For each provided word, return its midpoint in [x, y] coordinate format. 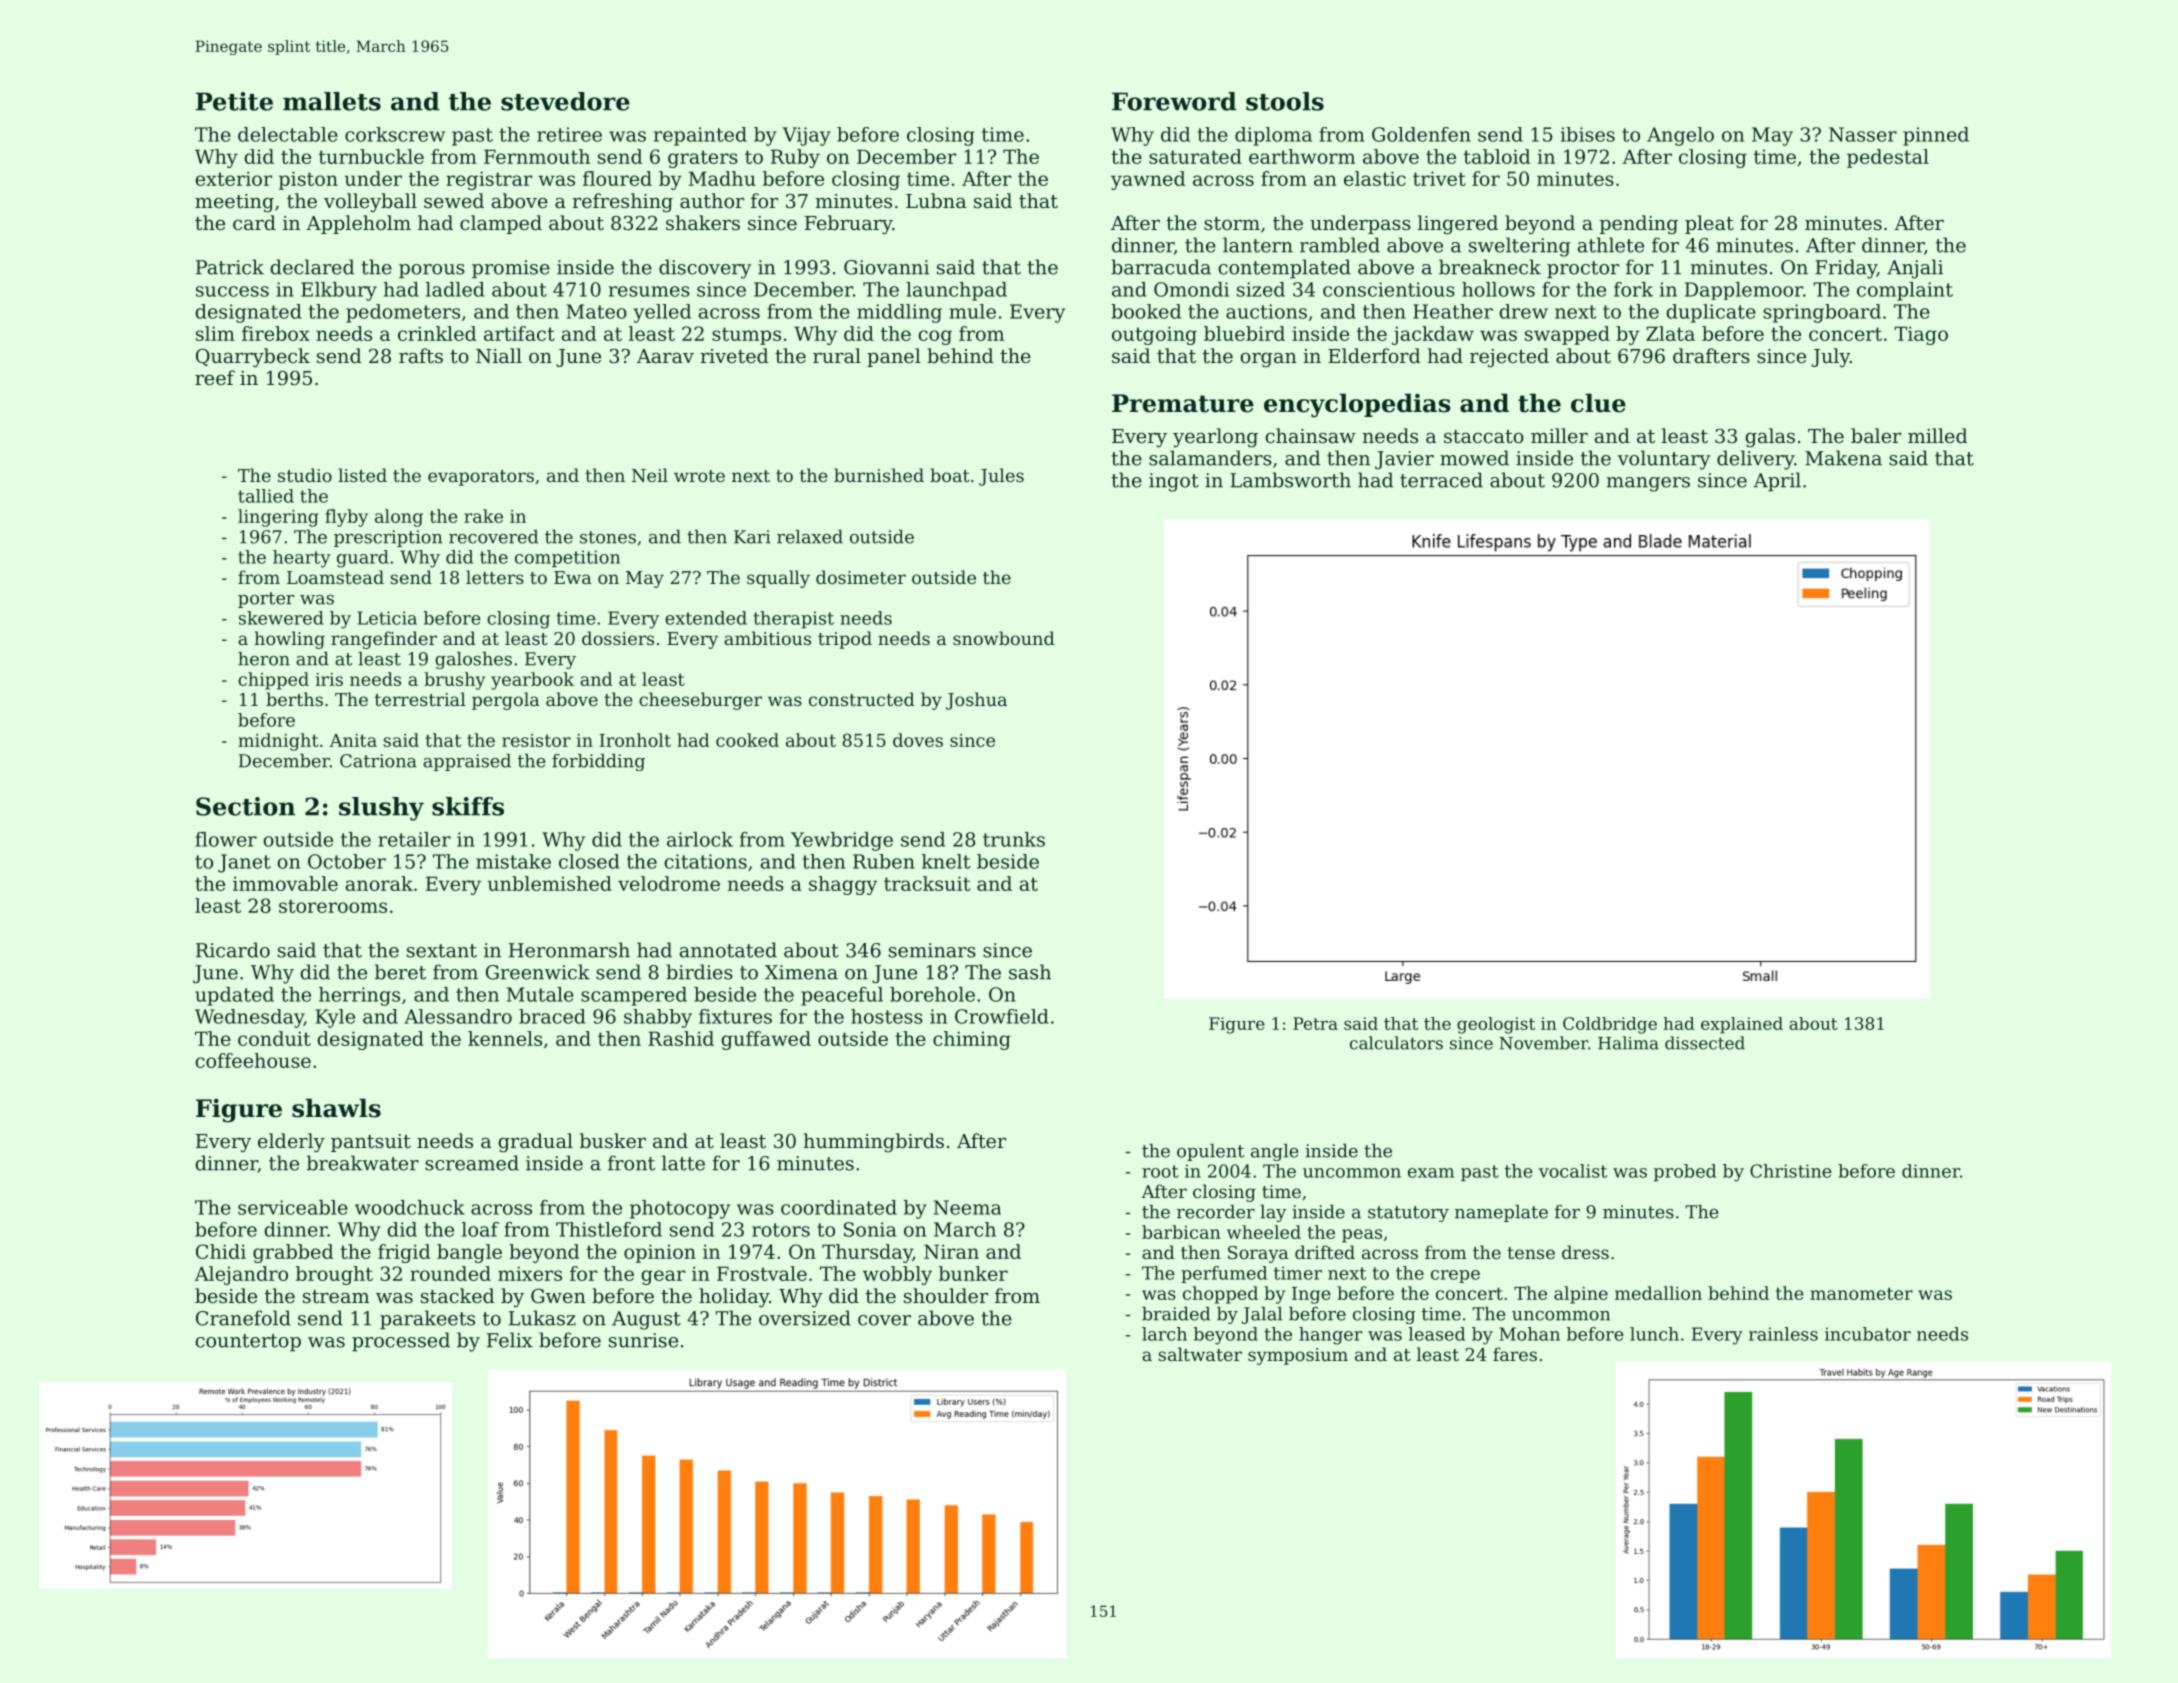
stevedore [565, 101]
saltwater [1200, 1354]
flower [226, 839]
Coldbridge [1610, 1025]
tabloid [1497, 156]
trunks [1014, 839]
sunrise [643, 1340]
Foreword [1174, 101]
